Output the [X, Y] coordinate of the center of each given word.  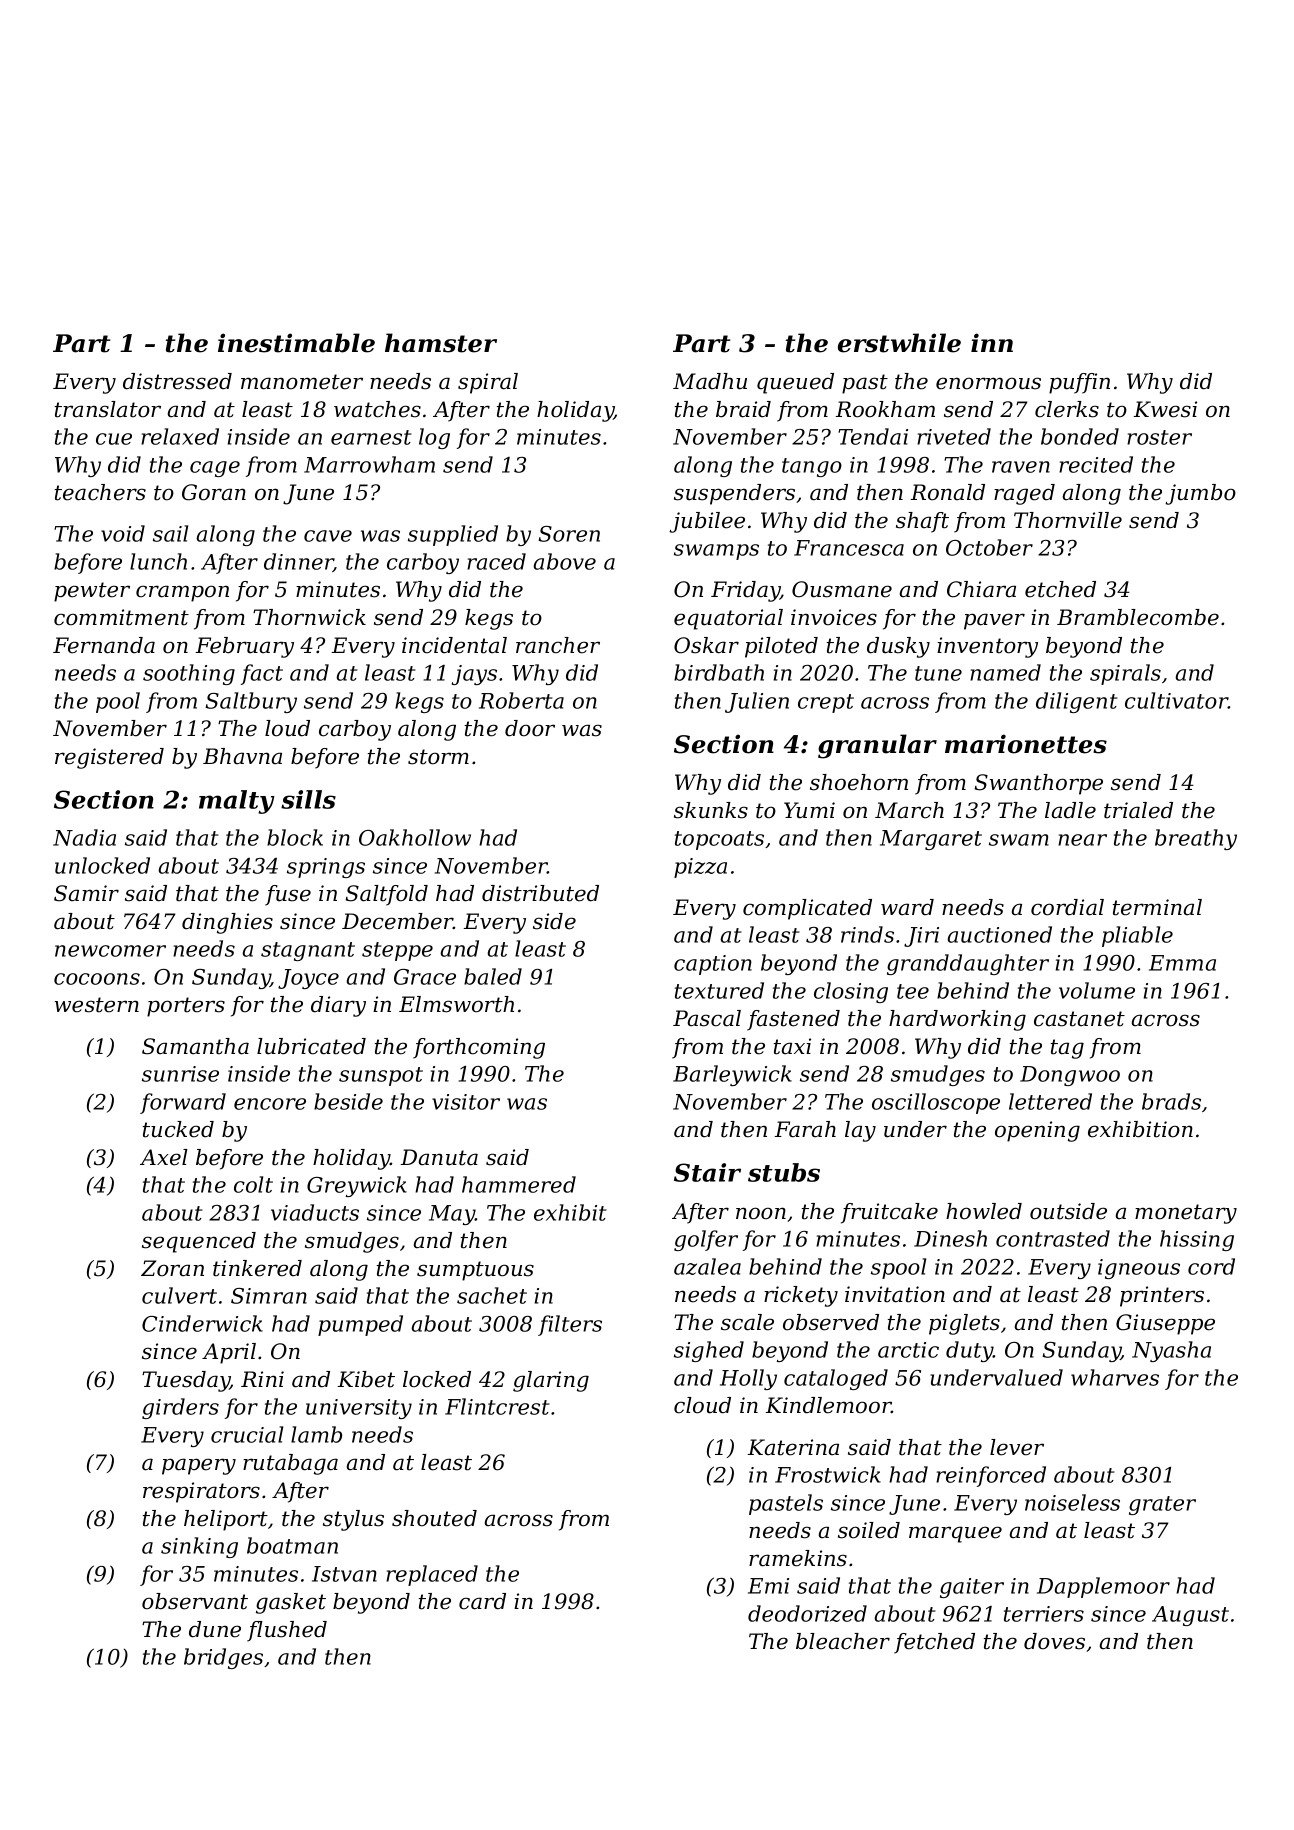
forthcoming [479, 1048]
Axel [164, 1157]
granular [877, 746]
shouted [434, 1518]
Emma [1182, 963]
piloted [781, 647]
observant [195, 1601]
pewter [92, 592]
